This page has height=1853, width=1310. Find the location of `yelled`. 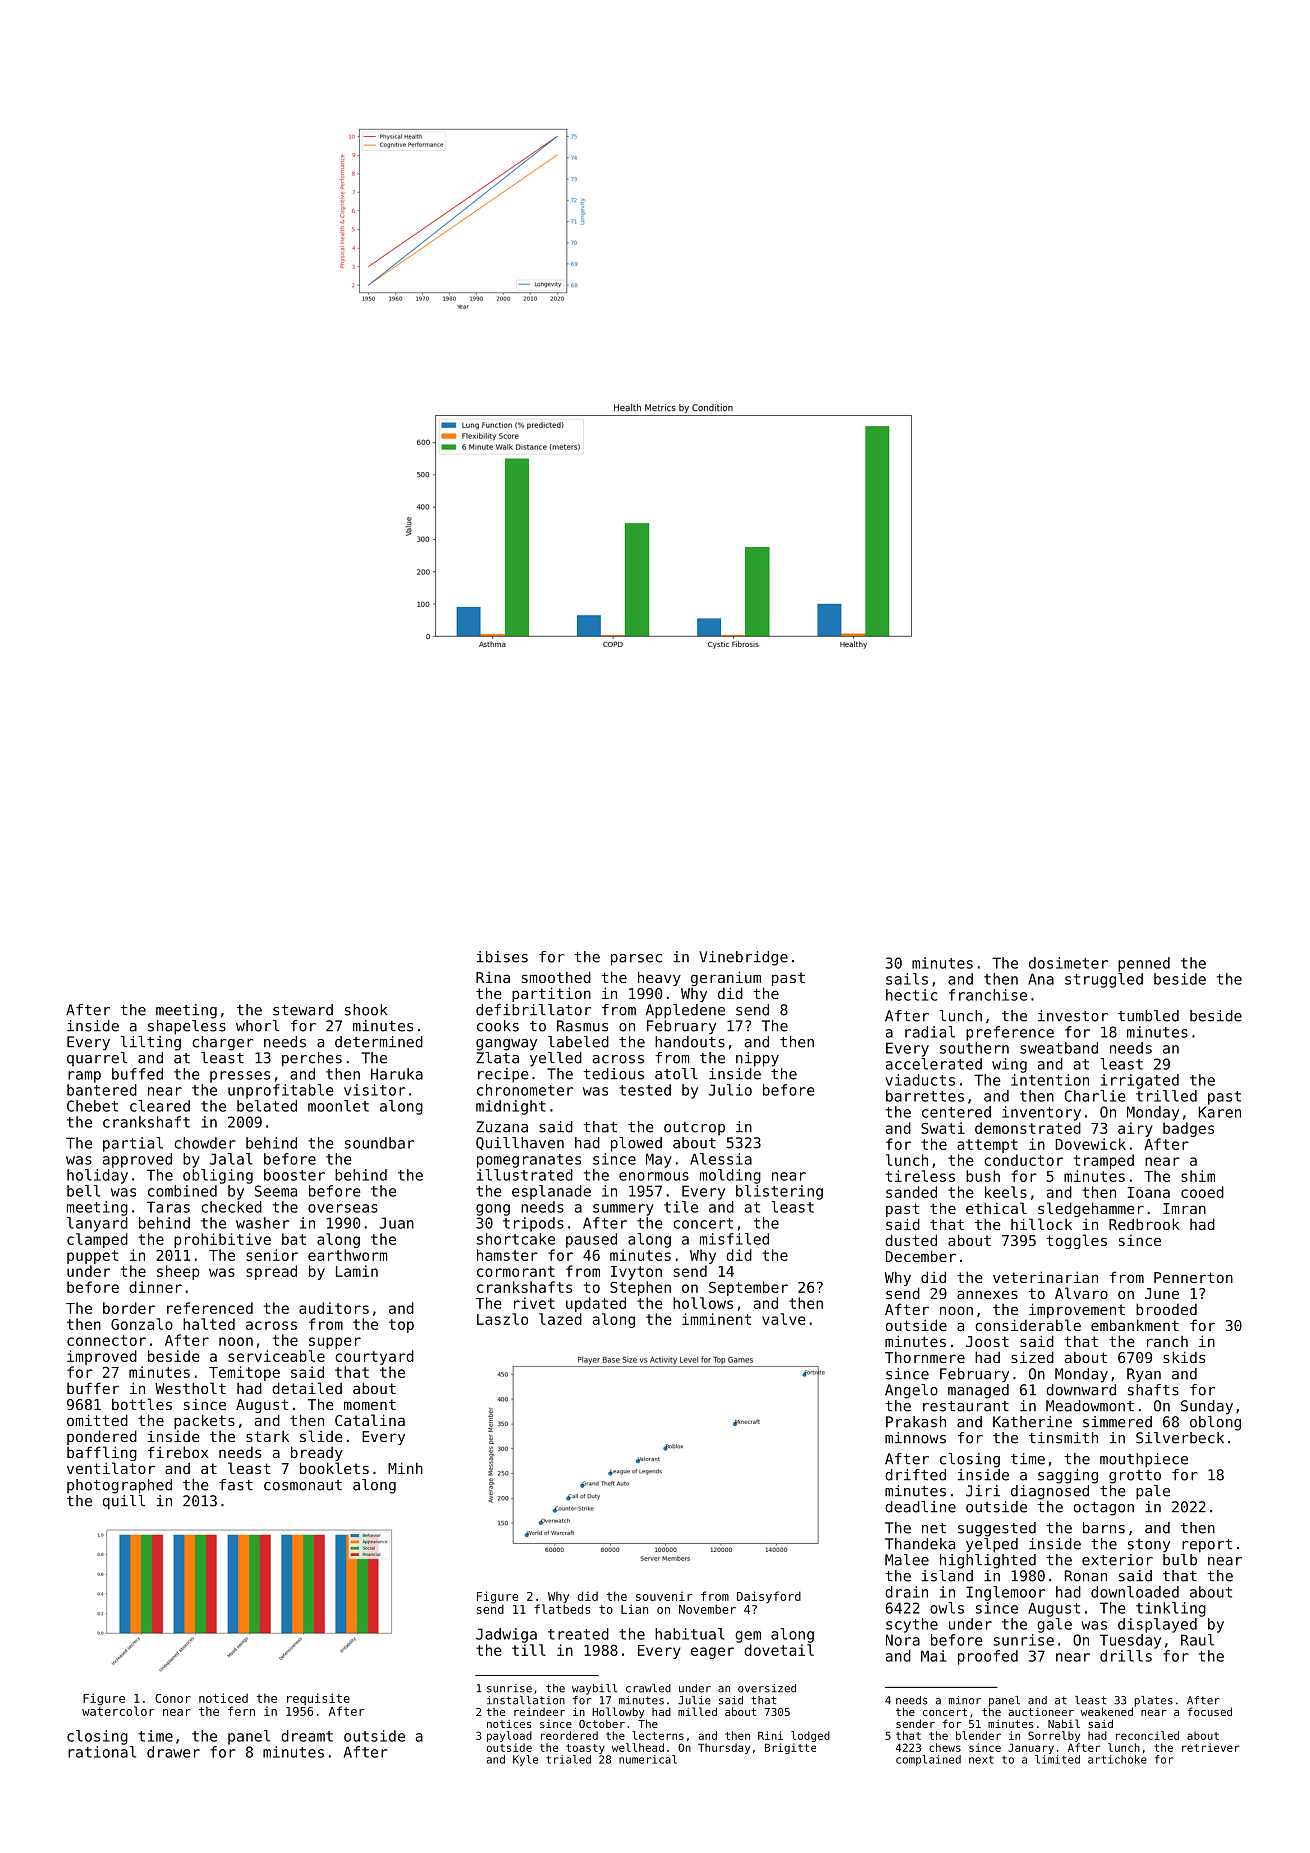

yelled is located at coordinates (556, 1059).
